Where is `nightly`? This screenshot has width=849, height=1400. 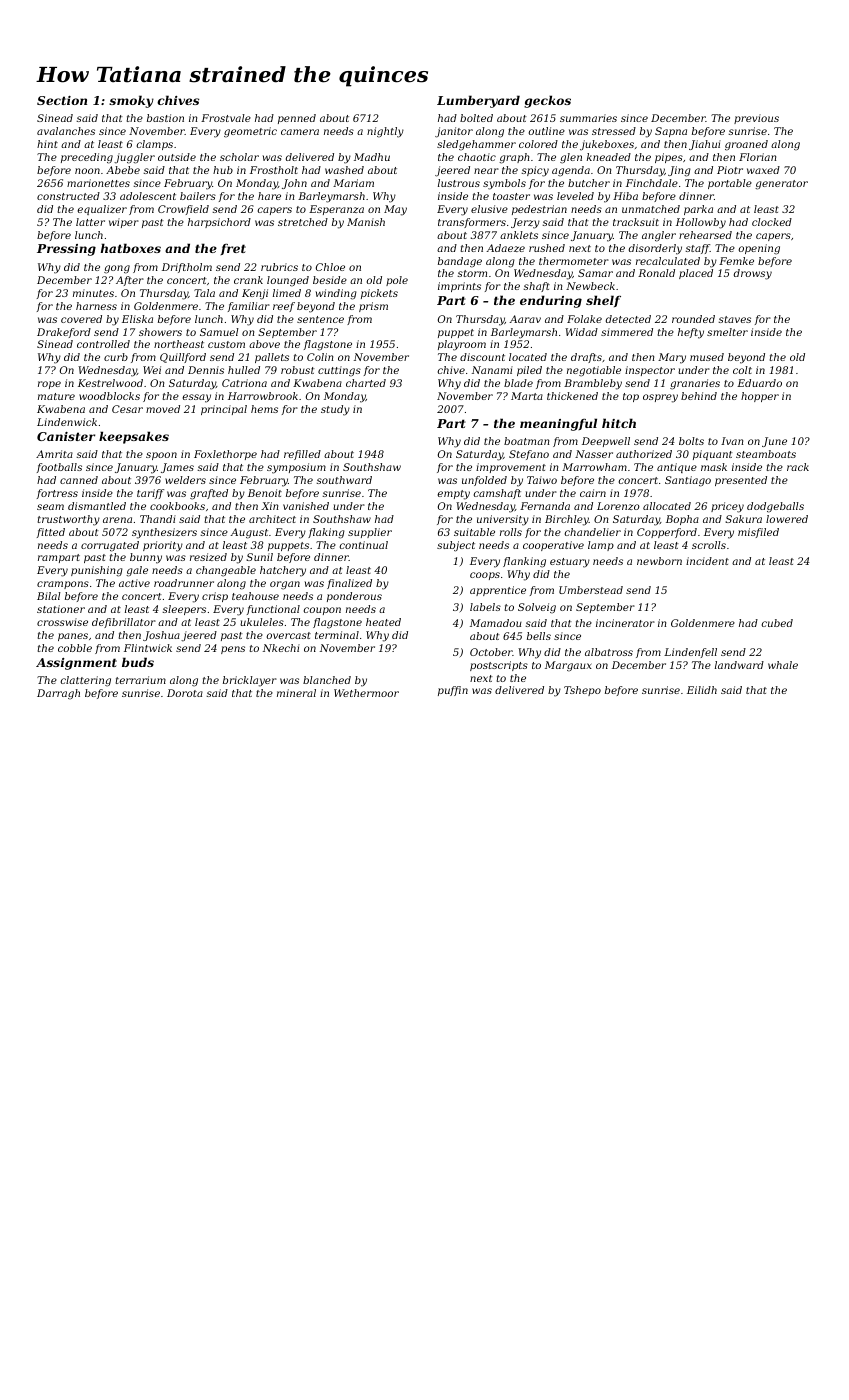 nightly is located at coordinates (385, 132).
